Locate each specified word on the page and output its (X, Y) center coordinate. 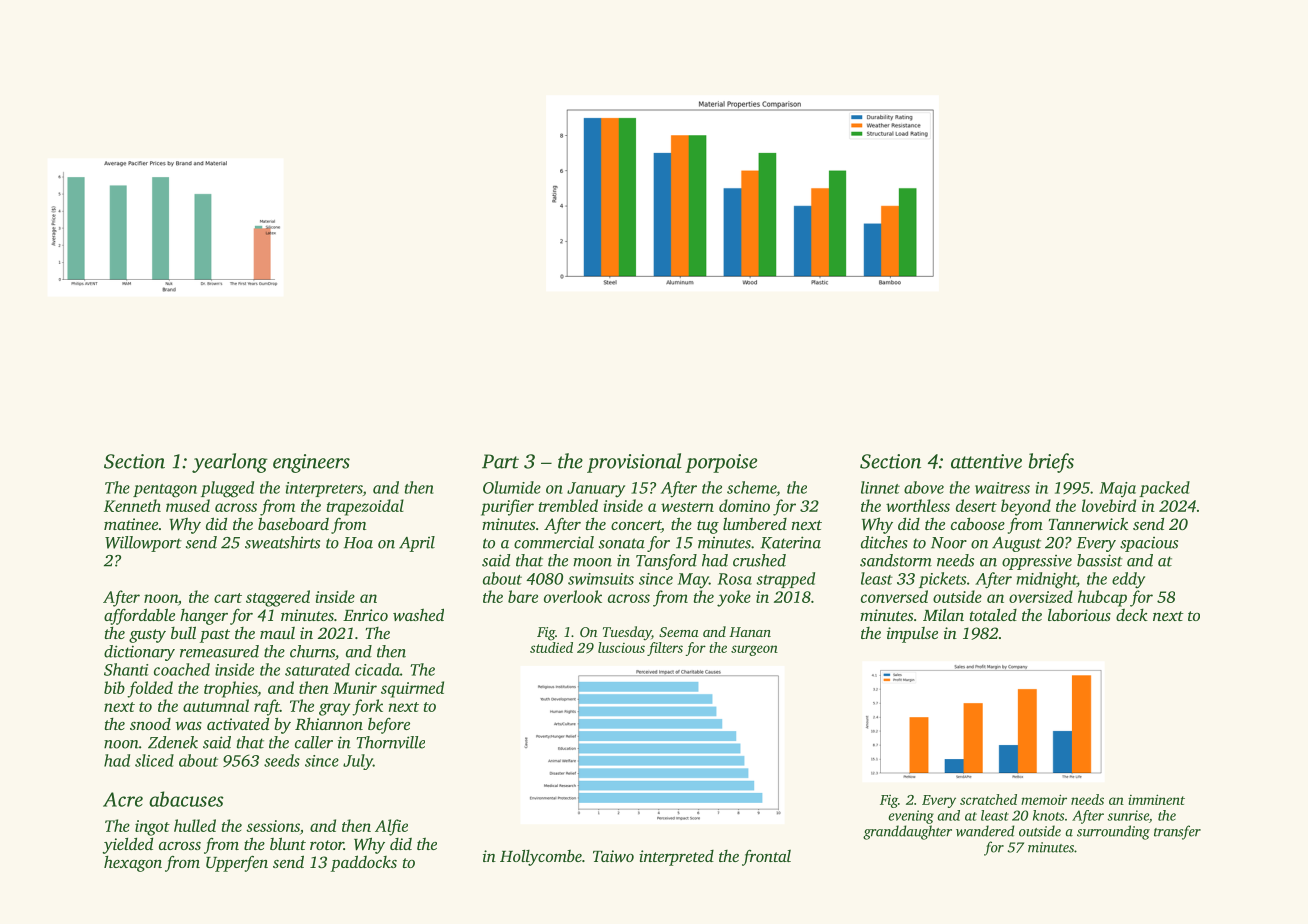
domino (744, 505)
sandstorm (896, 560)
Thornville (391, 742)
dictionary (139, 653)
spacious (1149, 544)
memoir (1044, 799)
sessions (273, 826)
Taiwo (613, 856)
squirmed (412, 689)
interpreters (324, 489)
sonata (622, 543)
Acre (123, 799)
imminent (1156, 799)
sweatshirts (282, 542)
